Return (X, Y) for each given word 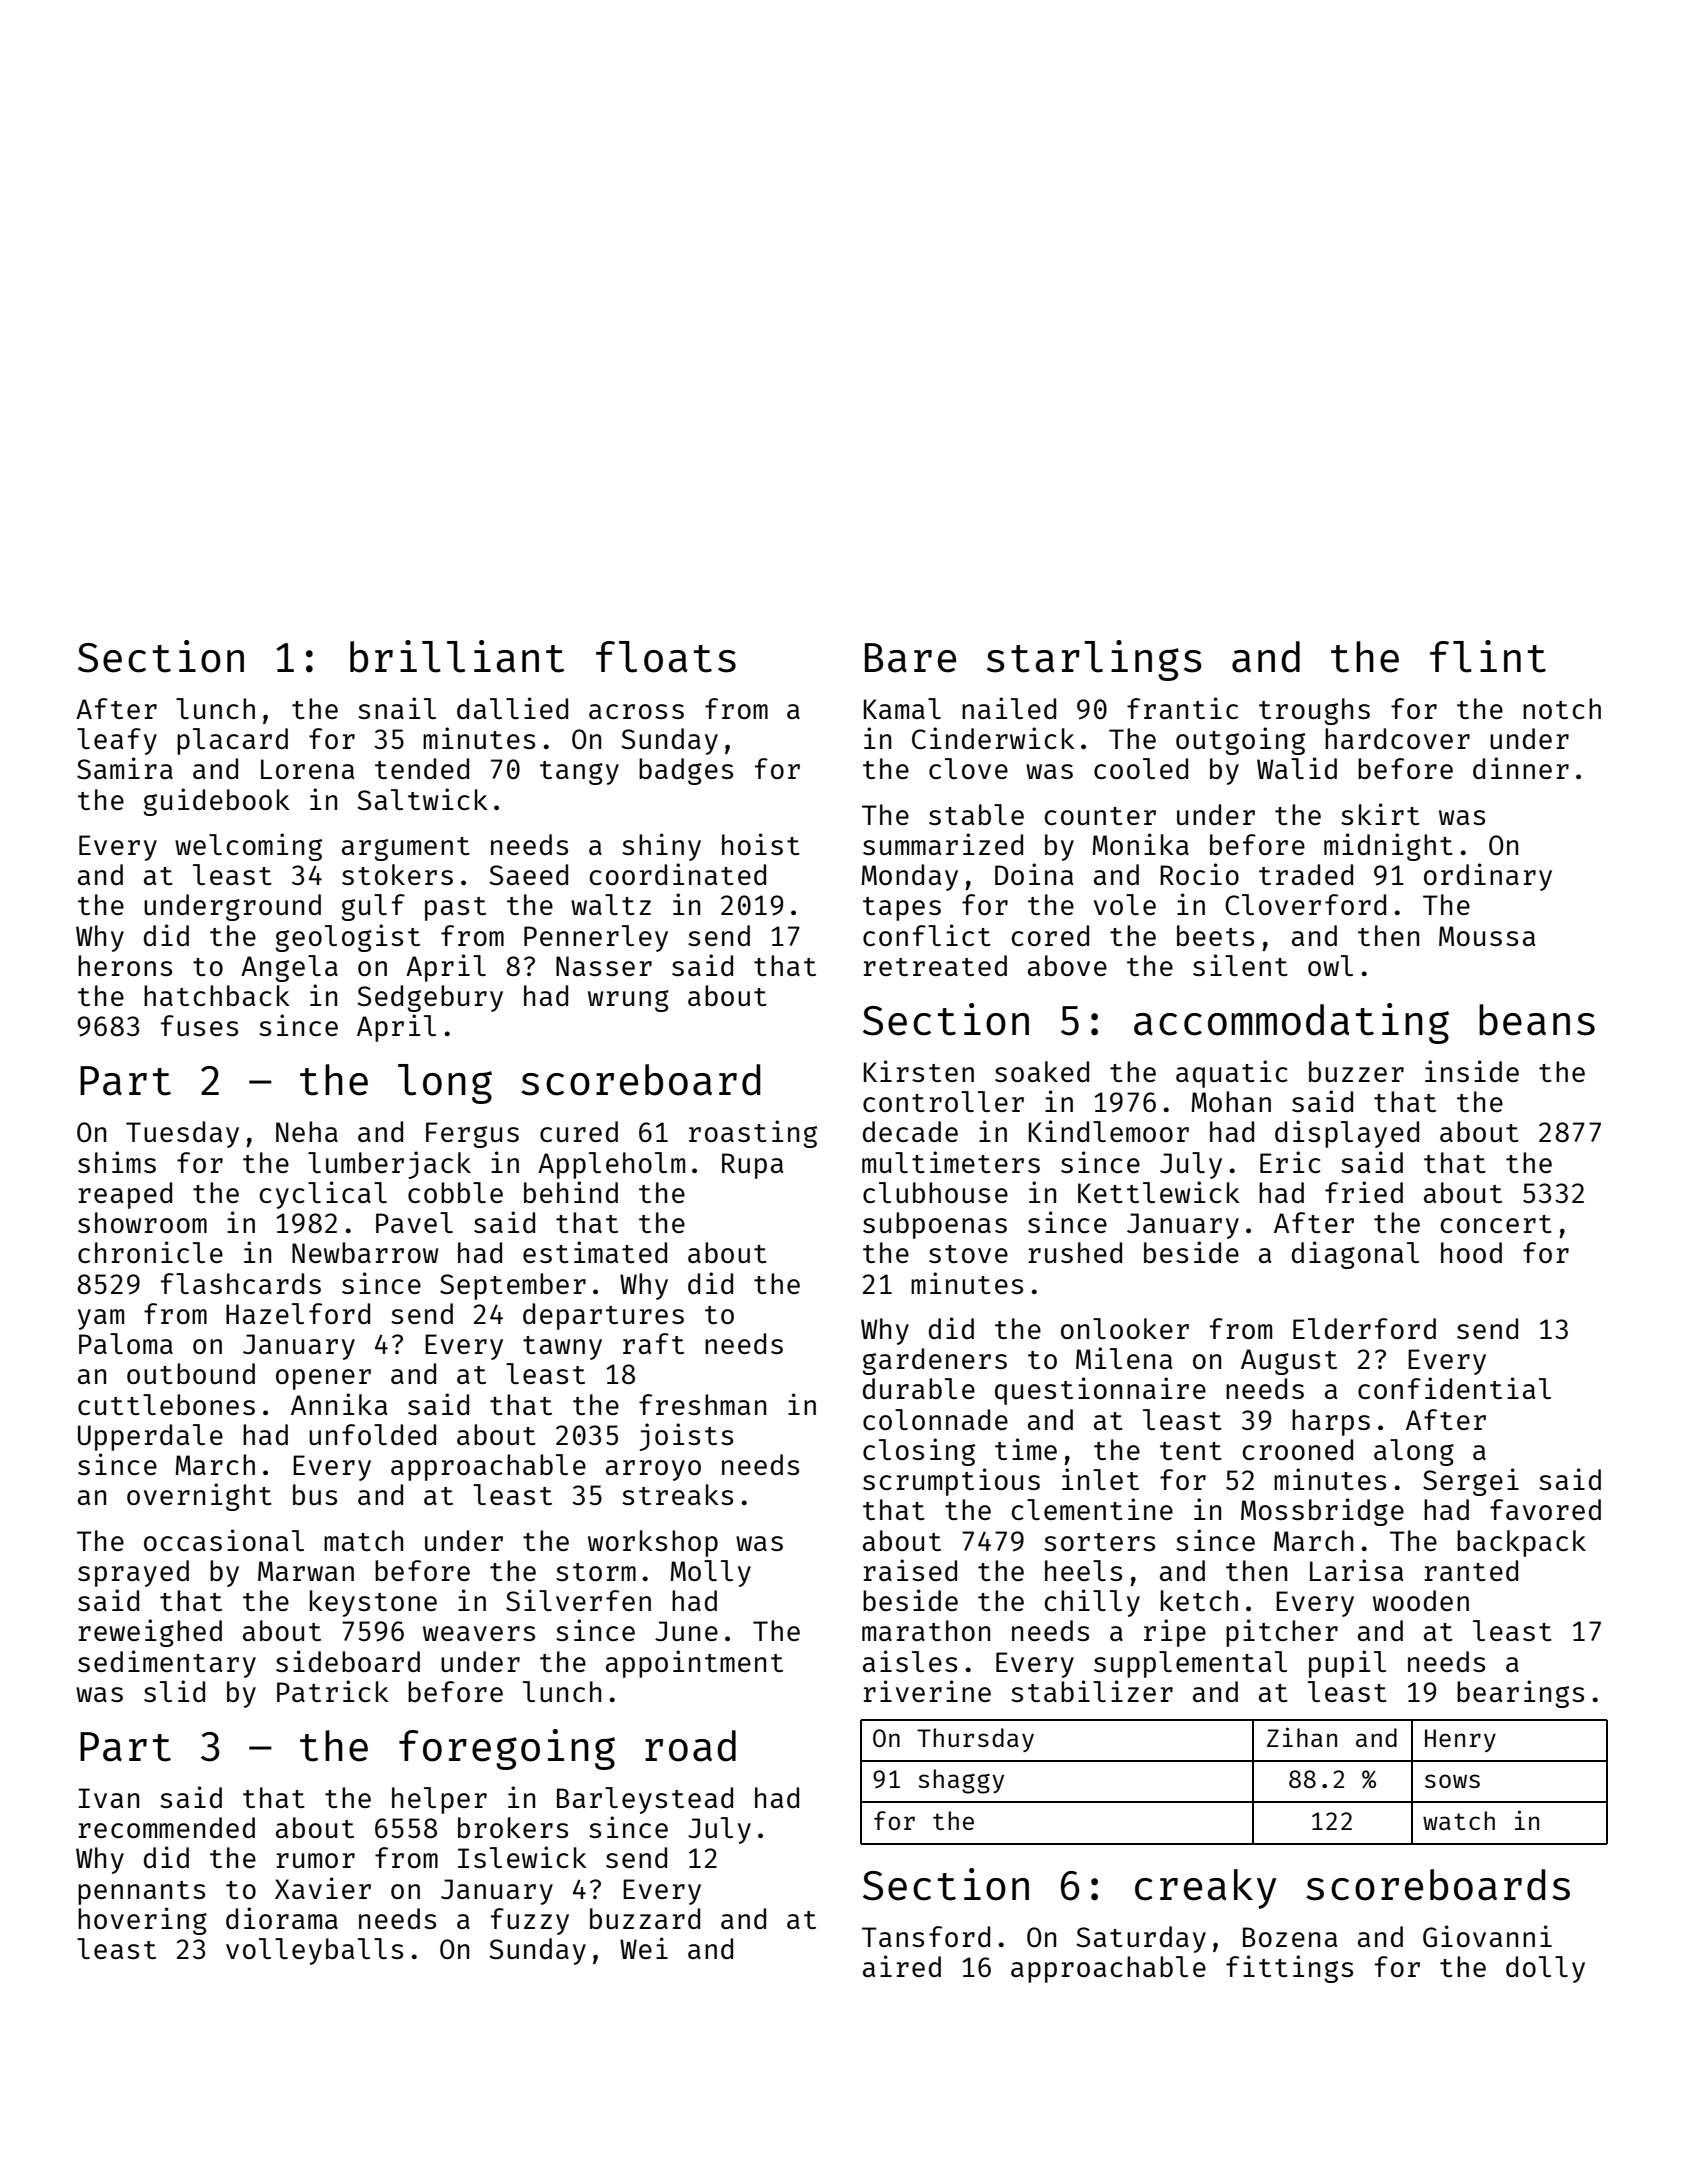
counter (1100, 816)
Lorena (307, 769)
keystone (373, 1603)
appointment (694, 1664)
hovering (142, 1921)
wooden (1421, 1600)
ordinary (1488, 877)
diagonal (1355, 1255)
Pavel (414, 1222)
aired (902, 1966)
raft (653, 1343)
